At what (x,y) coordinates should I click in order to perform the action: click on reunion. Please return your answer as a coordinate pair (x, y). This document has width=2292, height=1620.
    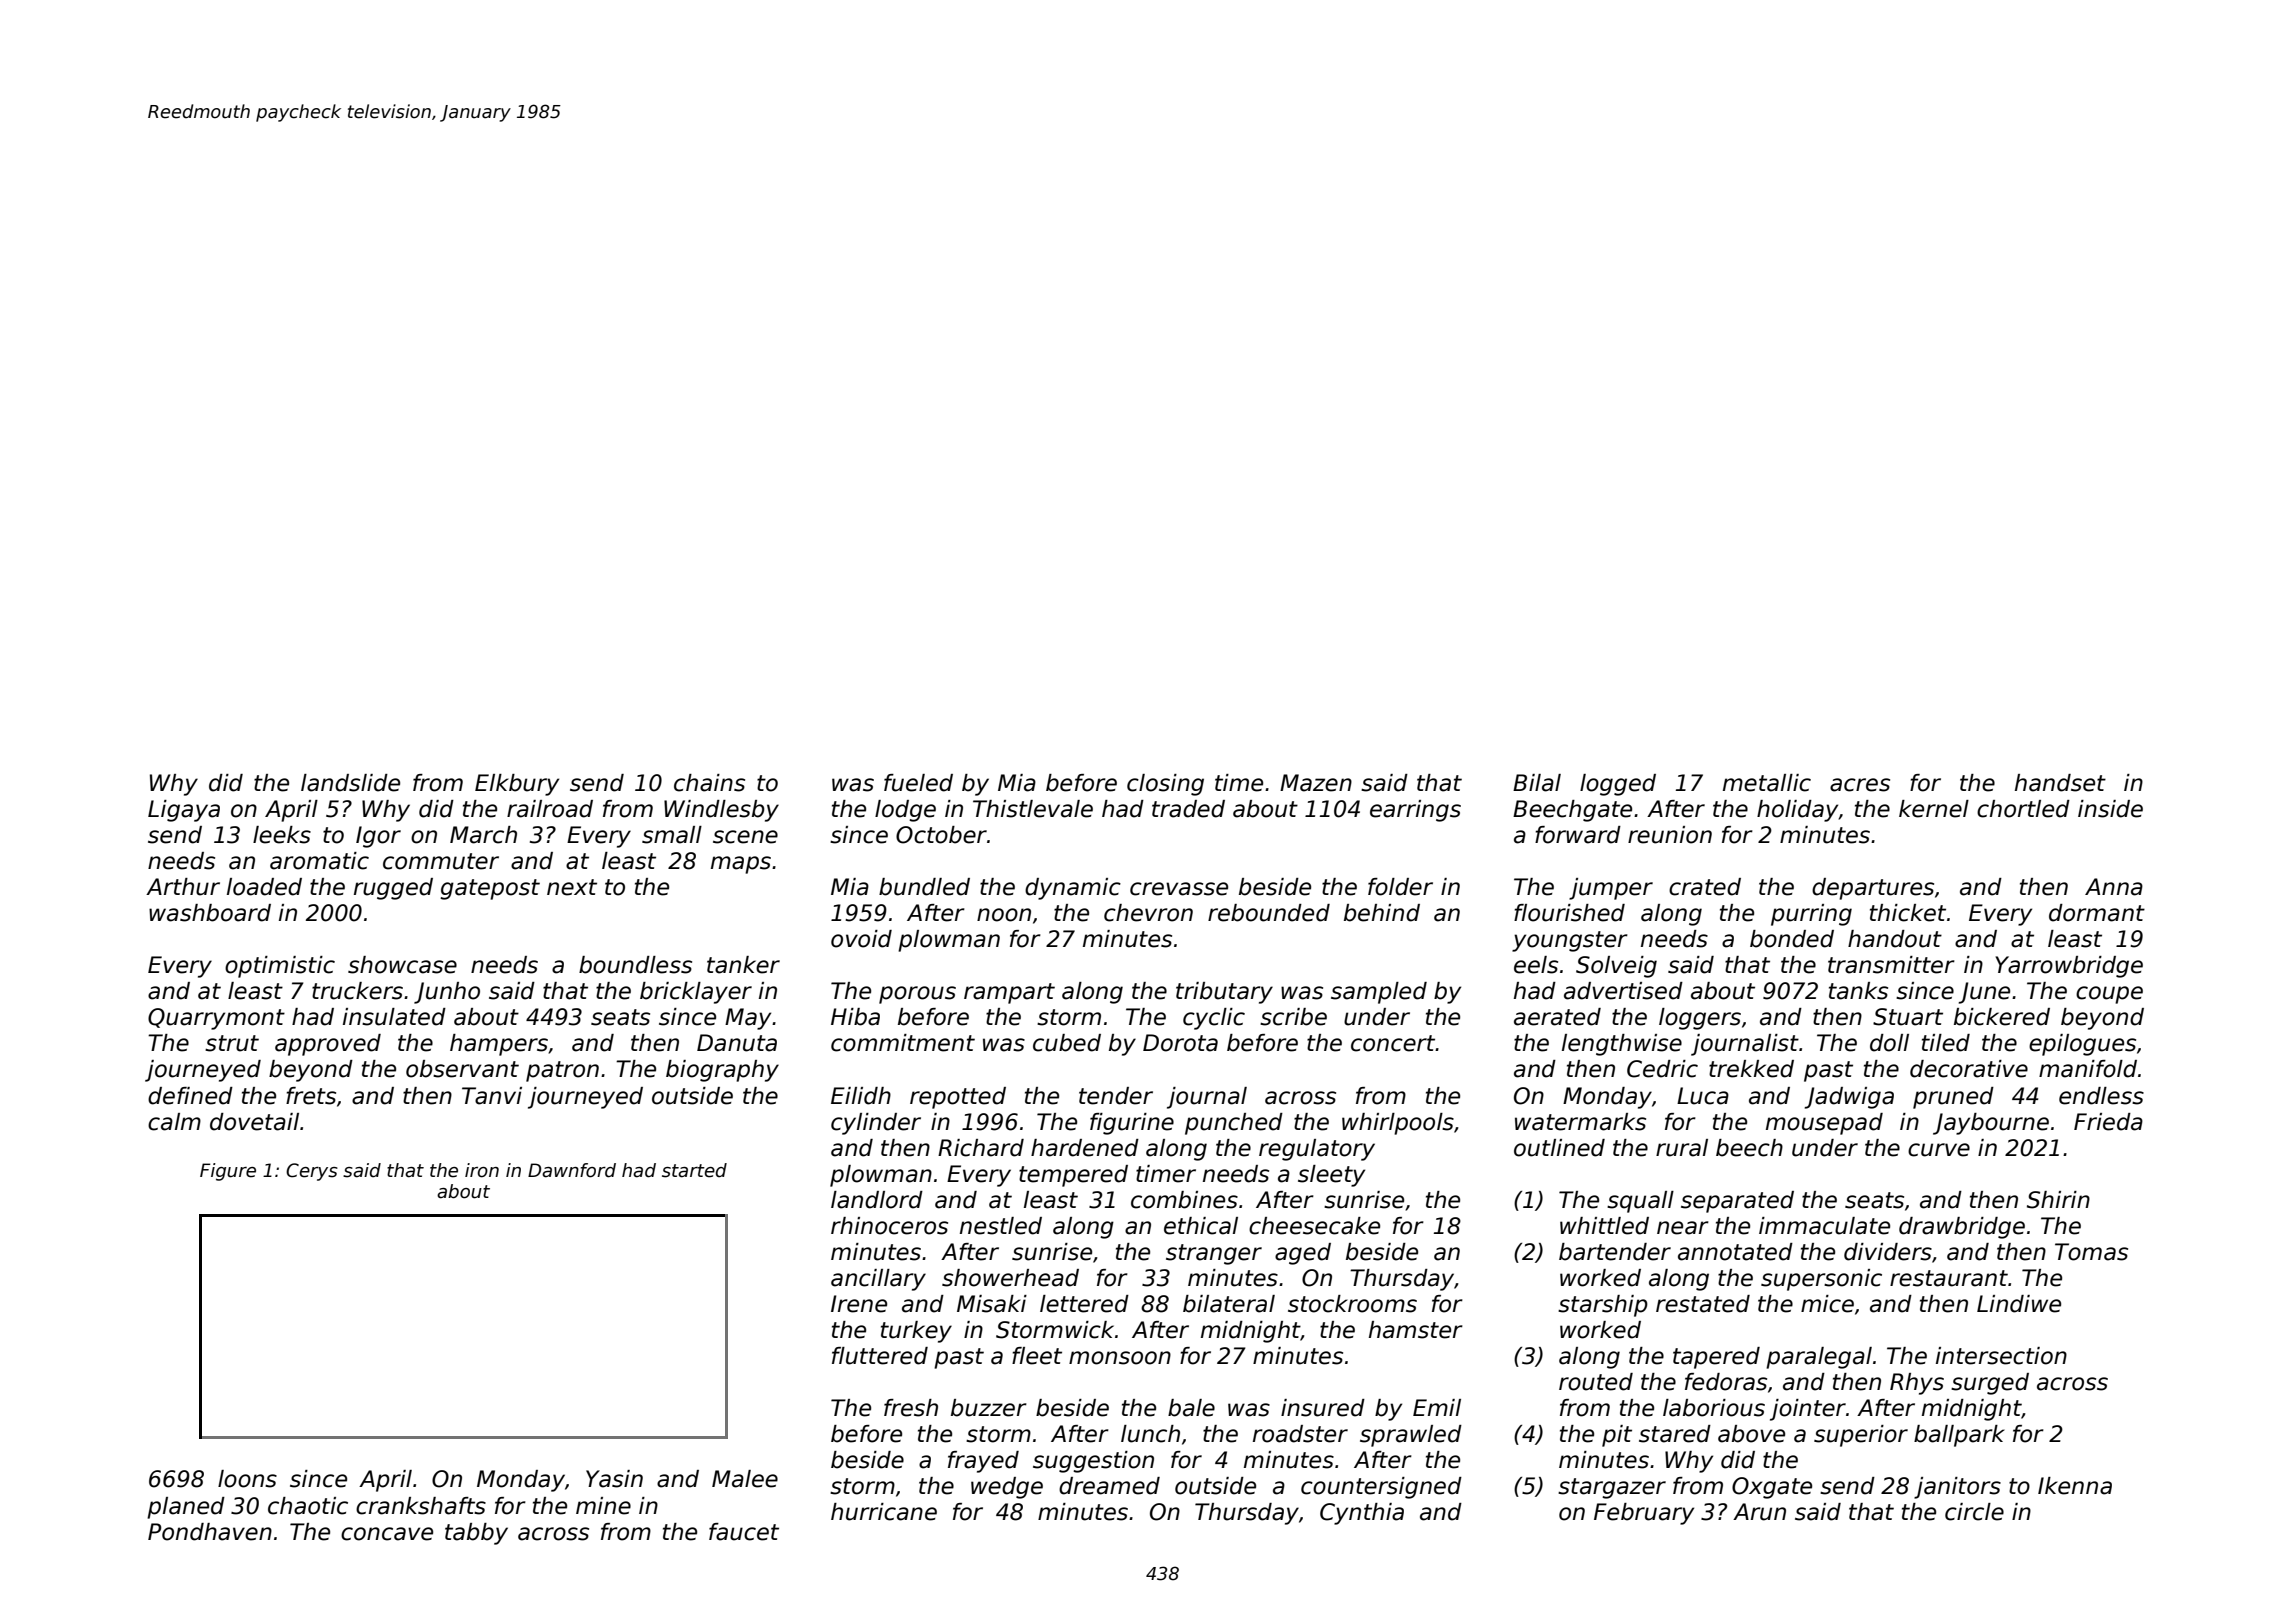
    Looking at the image, I should click on (1670, 835).
